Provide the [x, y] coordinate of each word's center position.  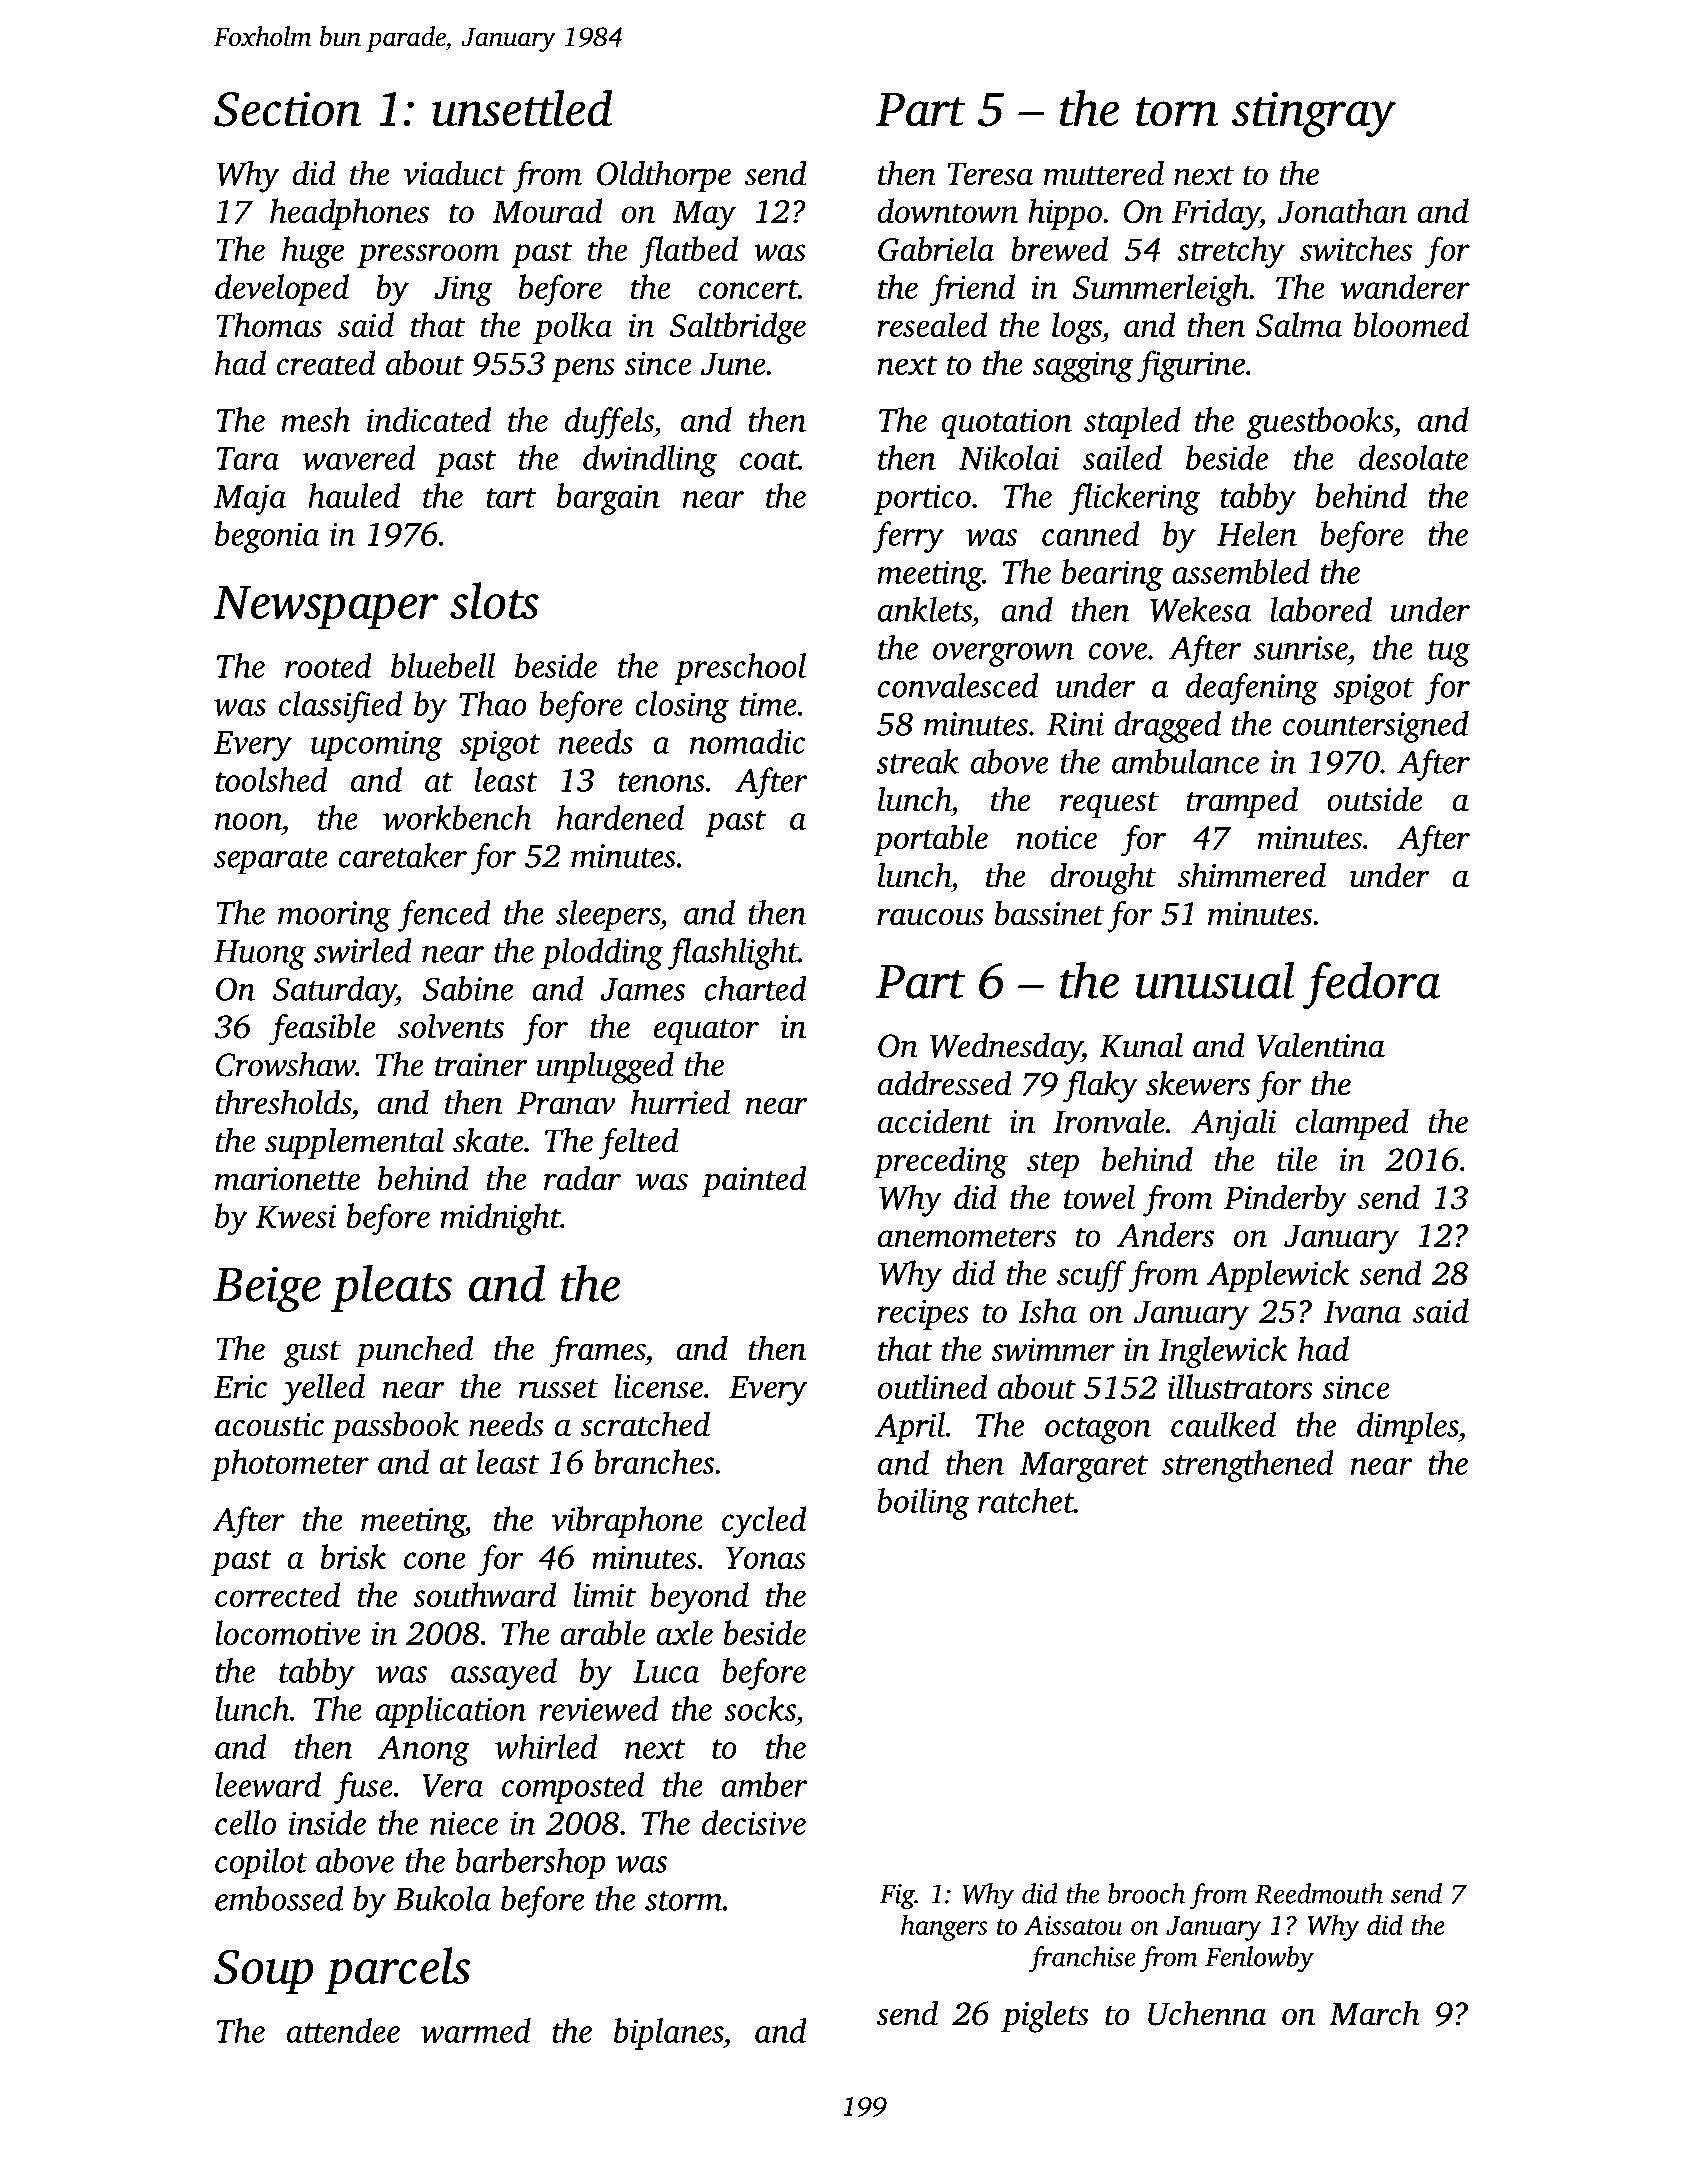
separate [271, 861]
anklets [925, 609]
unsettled [522, 108]
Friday [1216, 214]
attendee [343, 2030]
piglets [1045, 2016]
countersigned [1376, 727]
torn [1177, 112]
